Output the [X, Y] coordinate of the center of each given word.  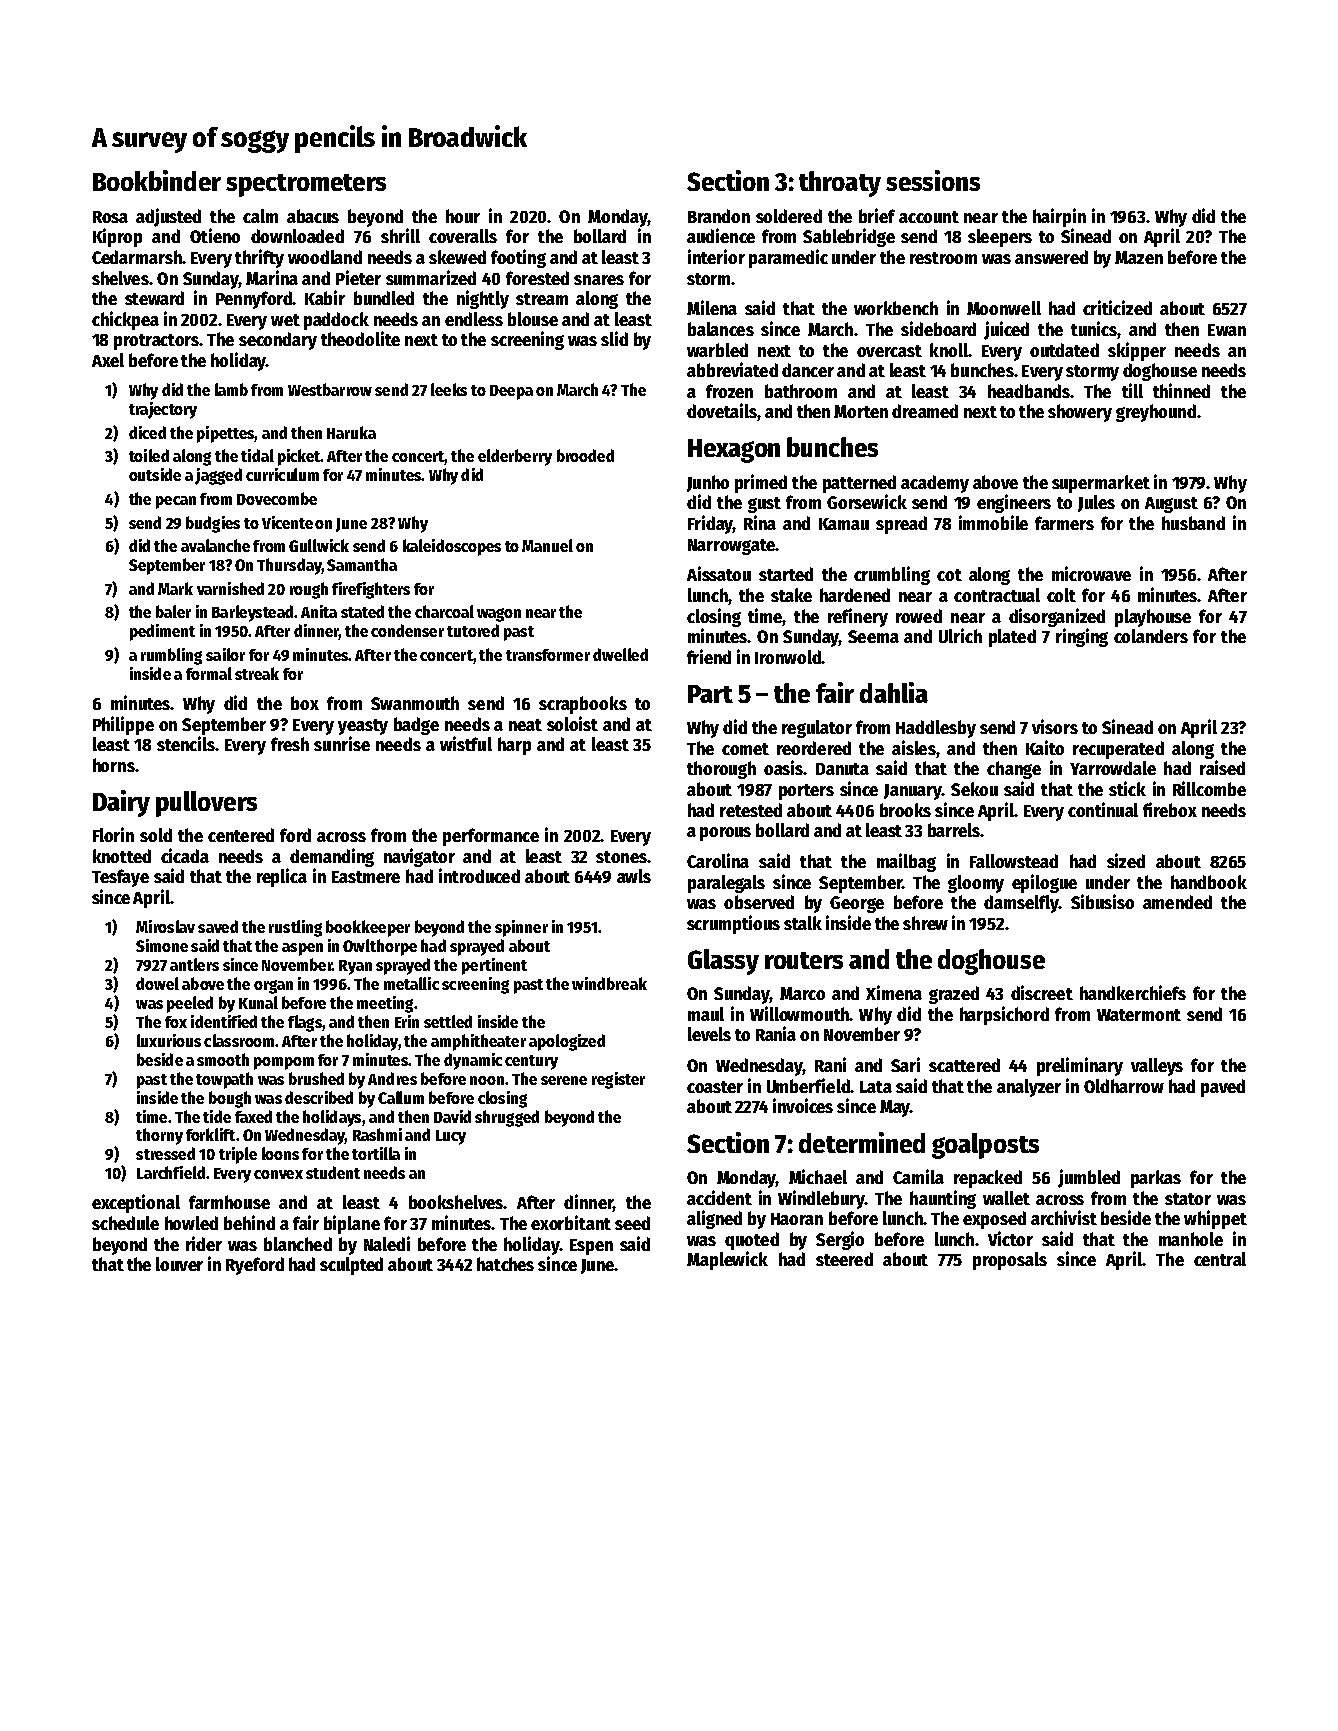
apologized [567, 1042]
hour [463, 216]
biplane [352, 1224]
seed [632, 1223]
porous [725, 834]
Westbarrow [330, 389]
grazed [954, 995]
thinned [1181, 390]
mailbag [906, 862]
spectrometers [306, 185]
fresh [290, 744]
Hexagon [734, 451]
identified [224, 1021]
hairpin [1059, 217]
